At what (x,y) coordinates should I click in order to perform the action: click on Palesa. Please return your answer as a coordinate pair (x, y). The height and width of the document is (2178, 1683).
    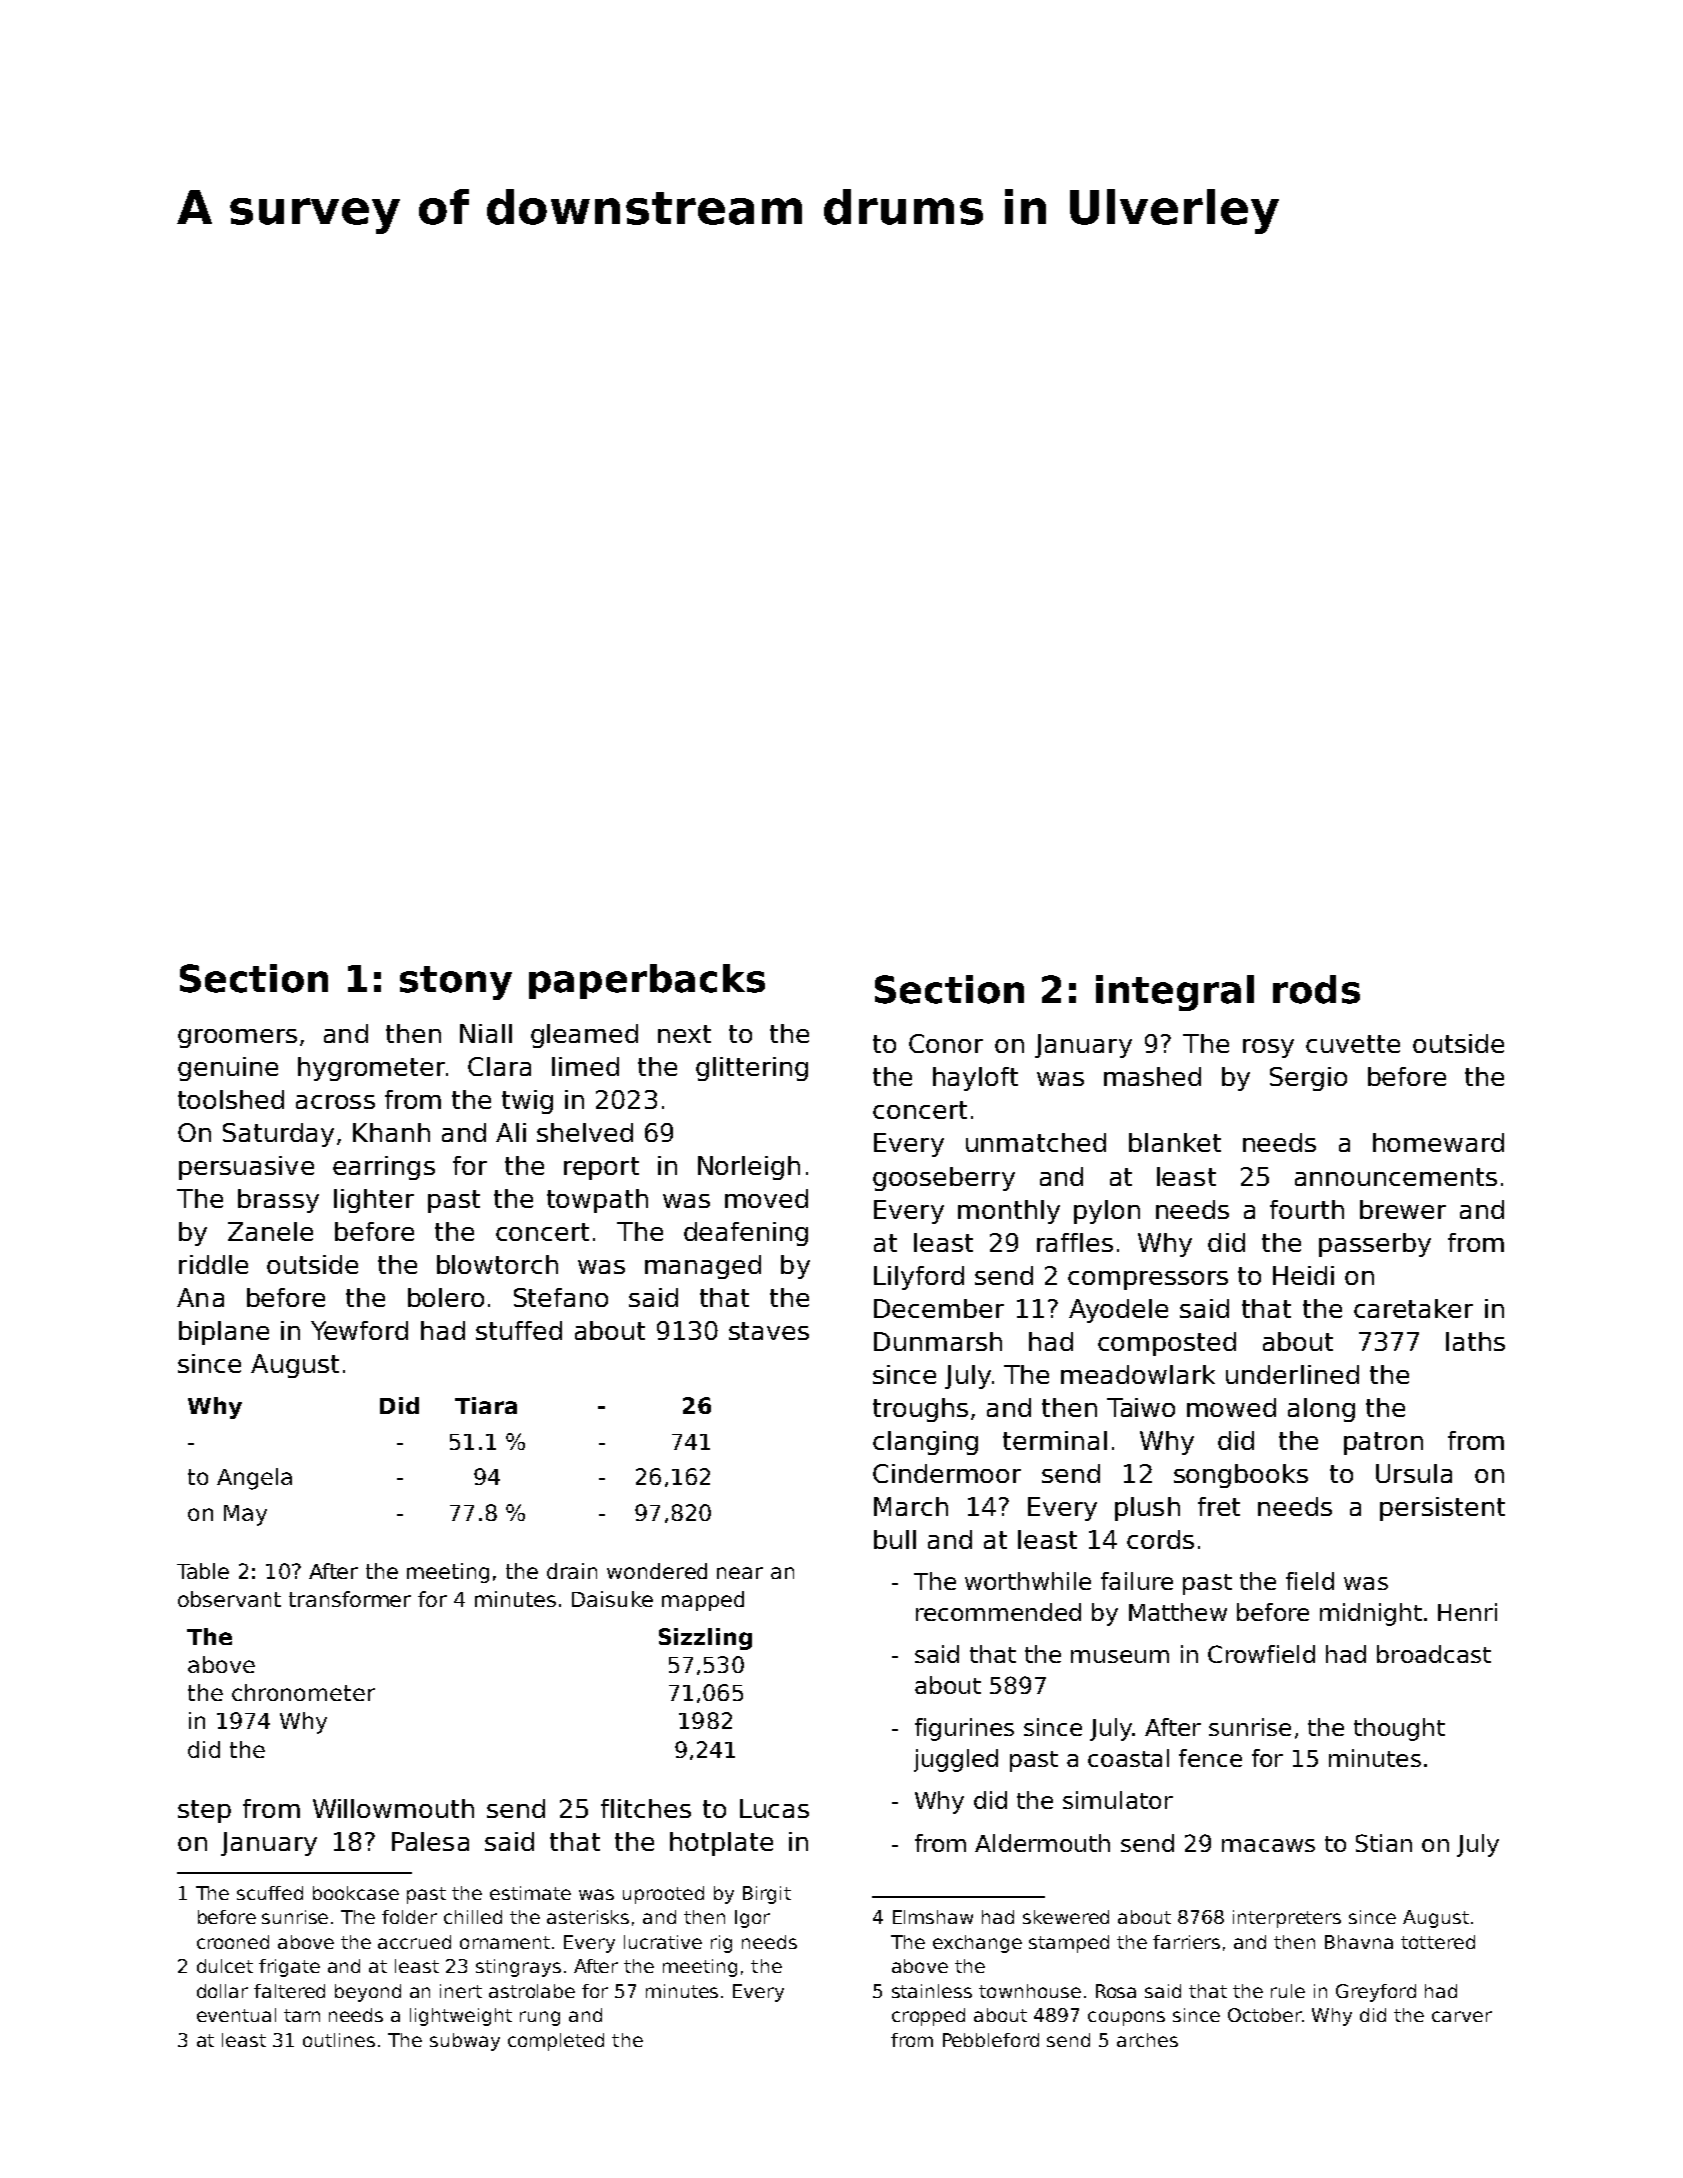
    Looking at the image, I should click on (430, 1841).
